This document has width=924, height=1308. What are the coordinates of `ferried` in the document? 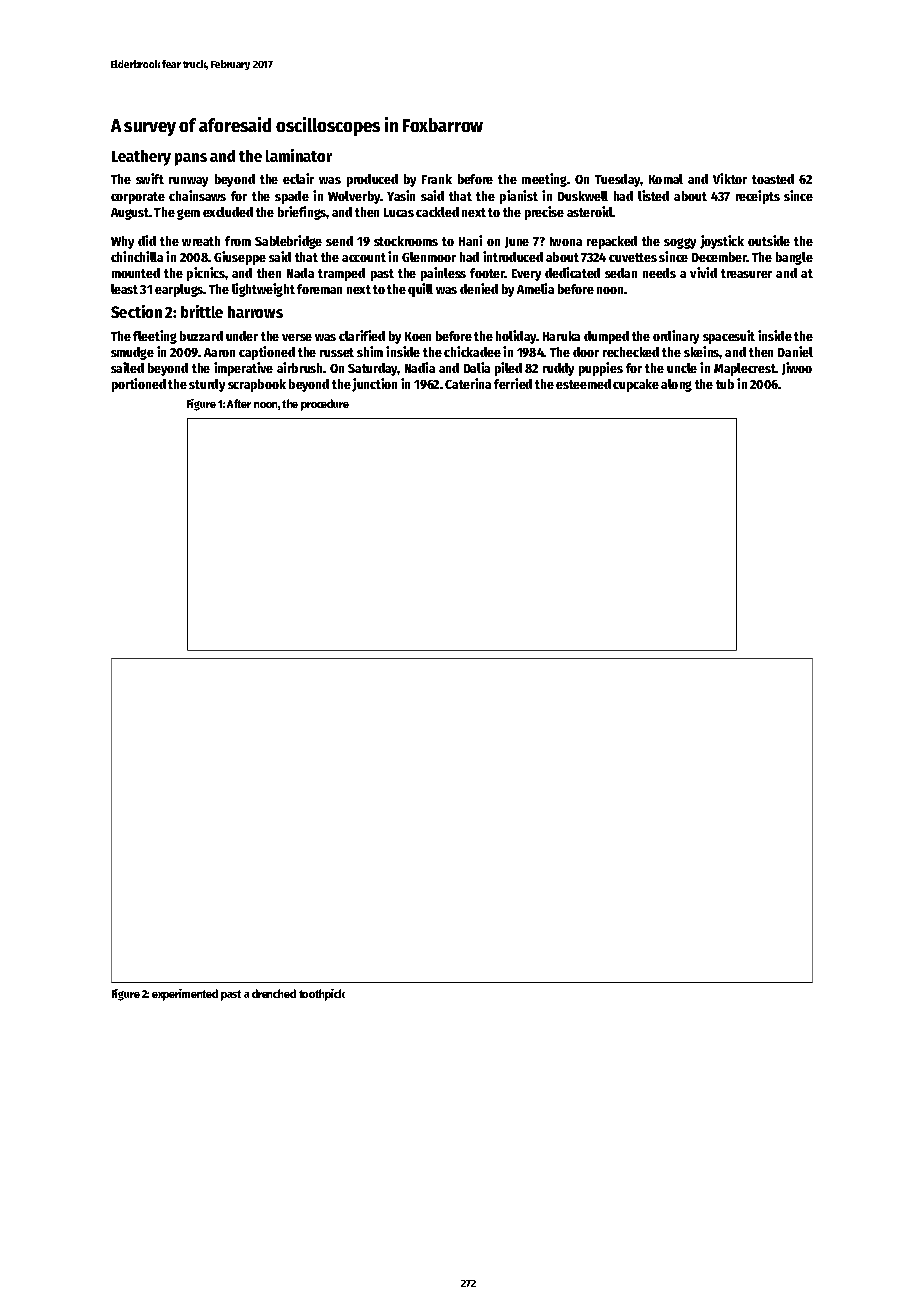 It's located at (513, 383).
